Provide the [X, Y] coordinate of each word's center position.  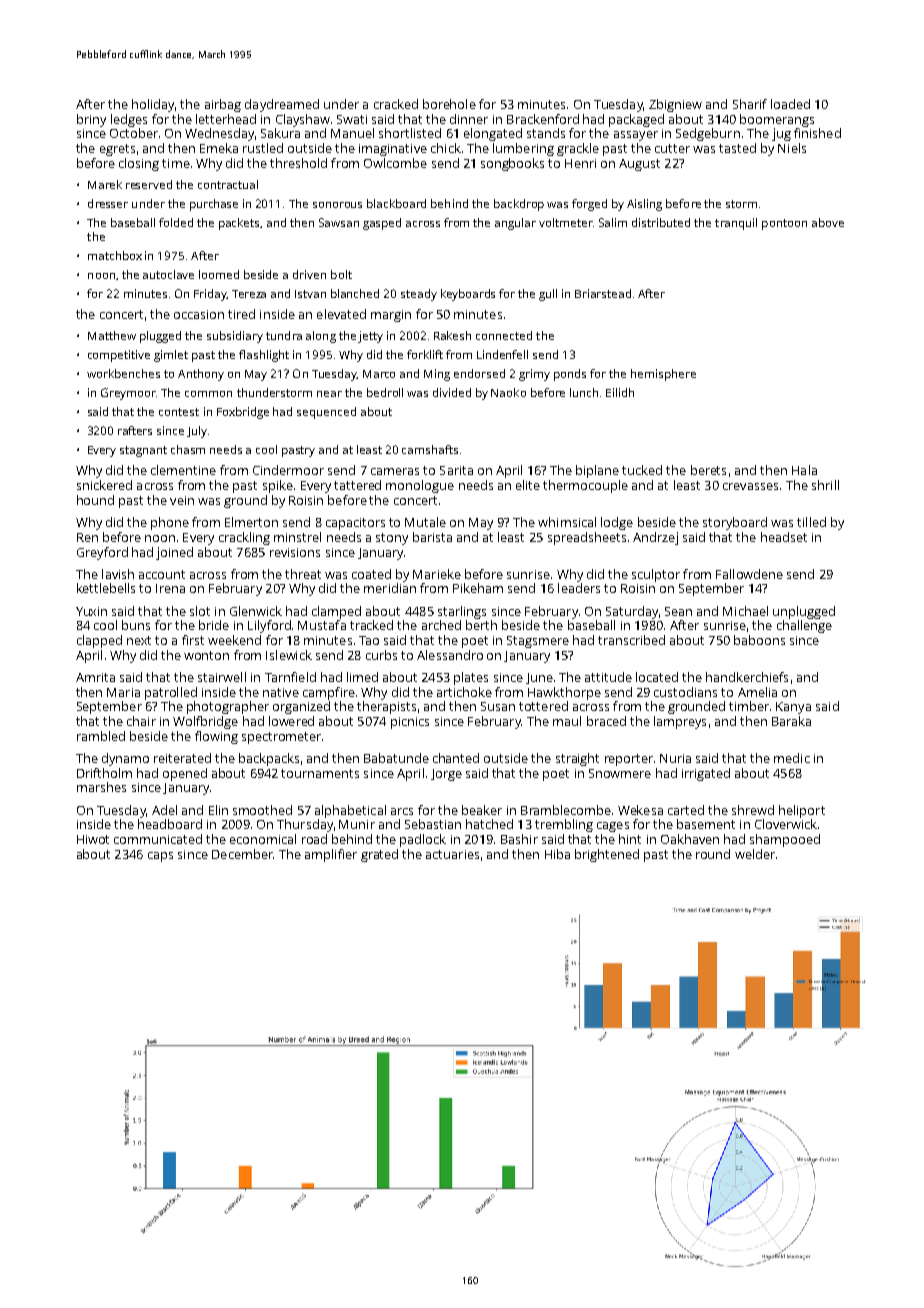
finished [817, 133]
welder [755, 854]
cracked [396, 104]
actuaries [452, 854]
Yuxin [91, 611]
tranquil [736, 224]
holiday [153, 105]
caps [160, 857]
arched [441, 625]
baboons [759, 640]
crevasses [750, 486]
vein [182, 500]
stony [392, 539]
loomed [219, 274]
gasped [382, 224]
